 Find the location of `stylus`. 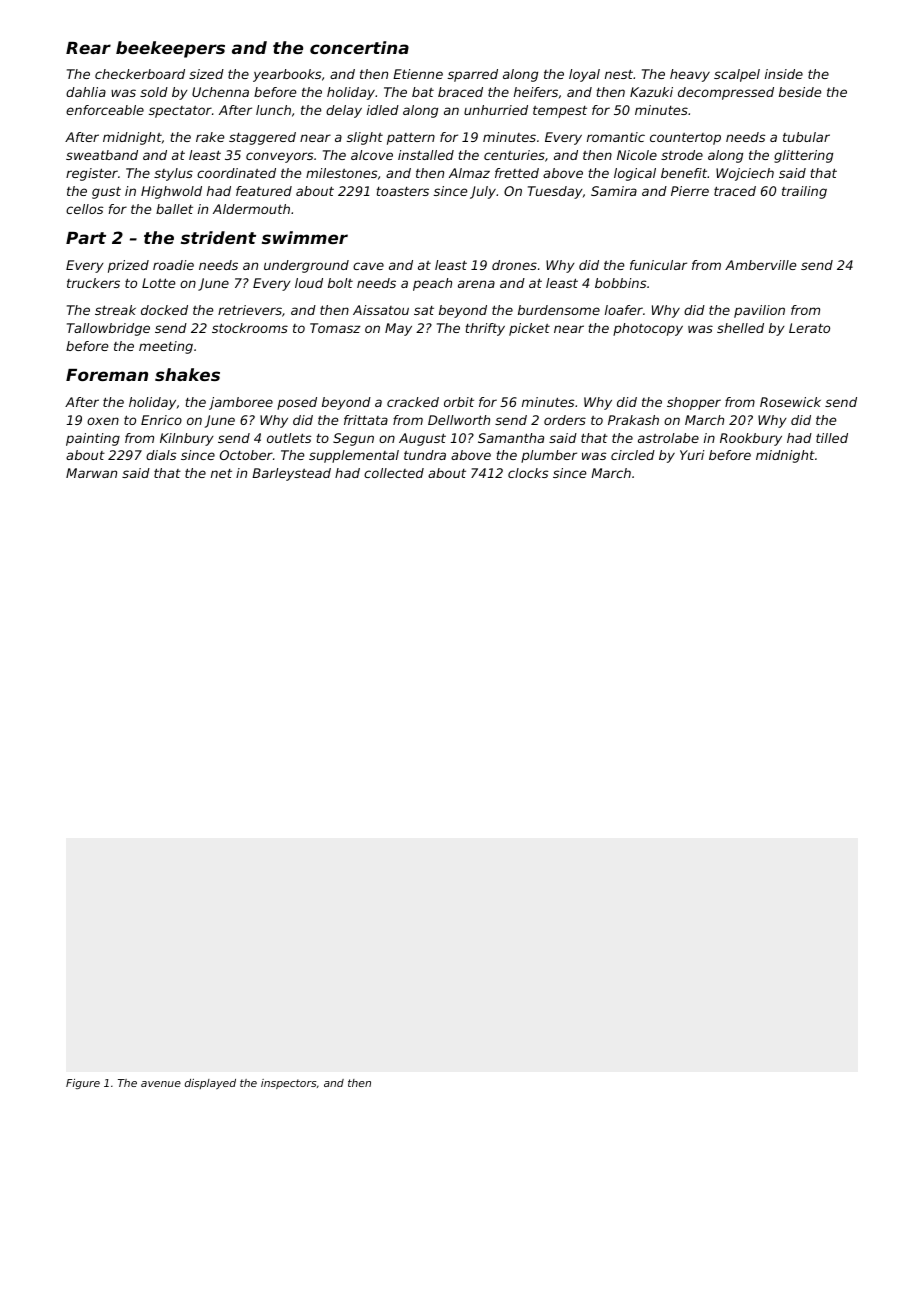

stylus is located at coordinates (173, 174).
